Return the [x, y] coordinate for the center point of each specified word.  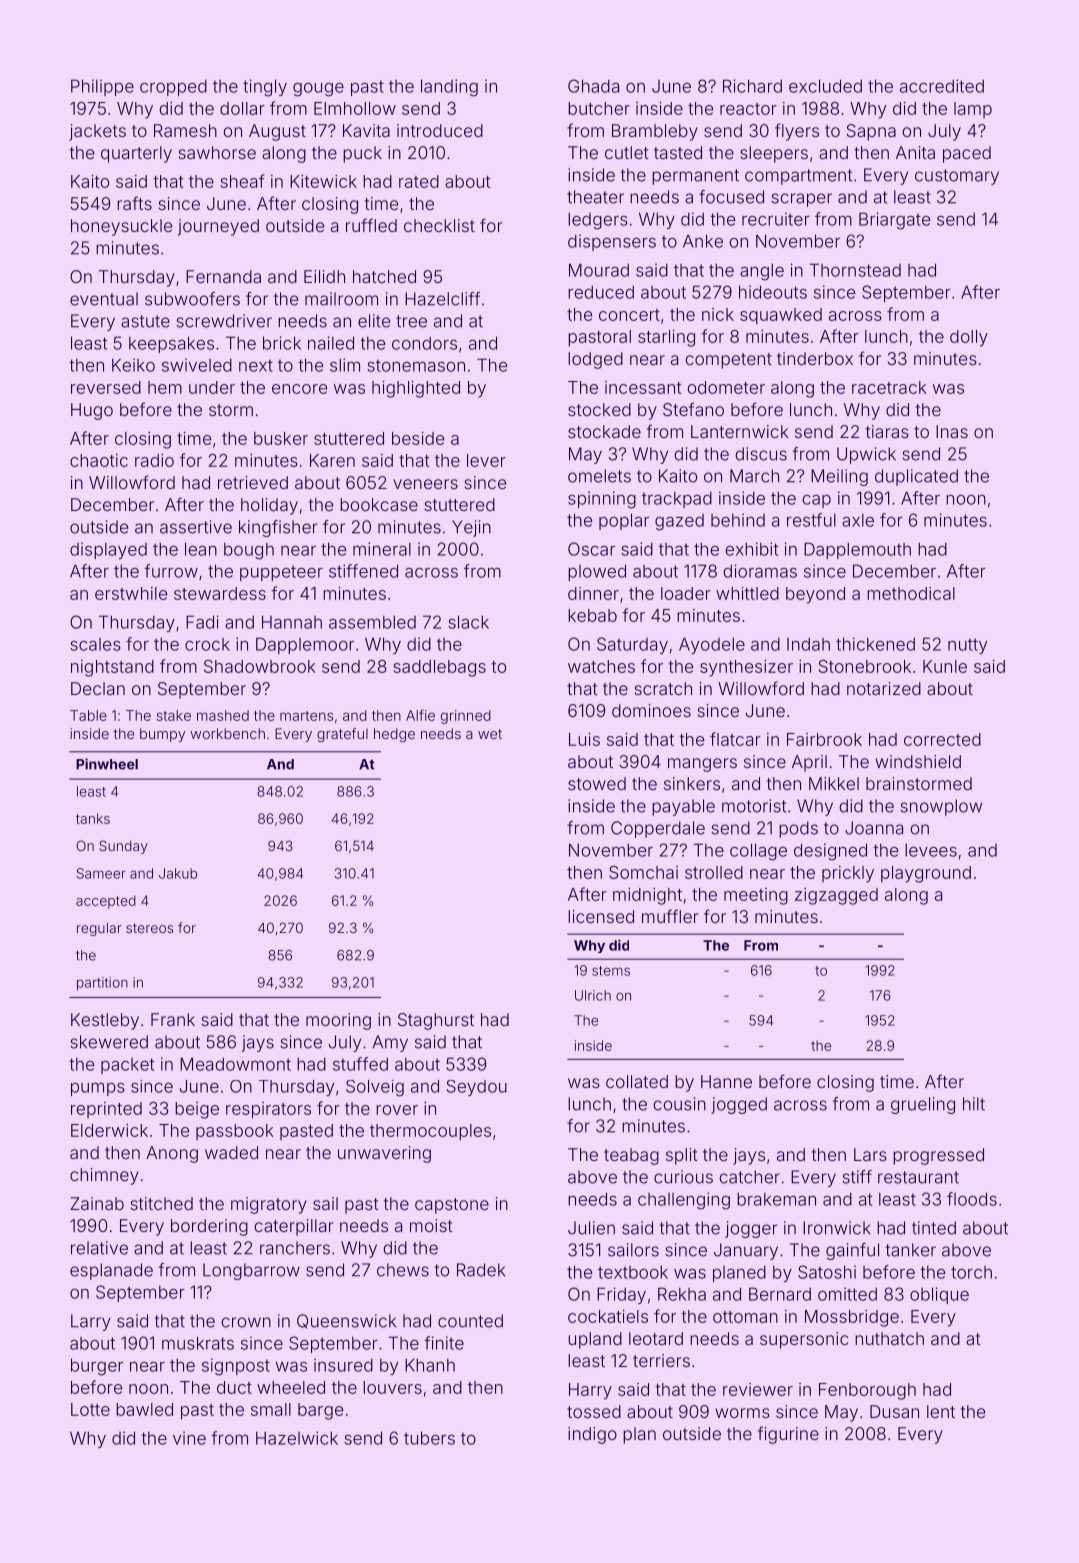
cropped [173, 88]
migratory [269, 1205]
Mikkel [834, 783]
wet [490, 734]
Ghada [593, 86]
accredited [942, 86]
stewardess [220, 593]
